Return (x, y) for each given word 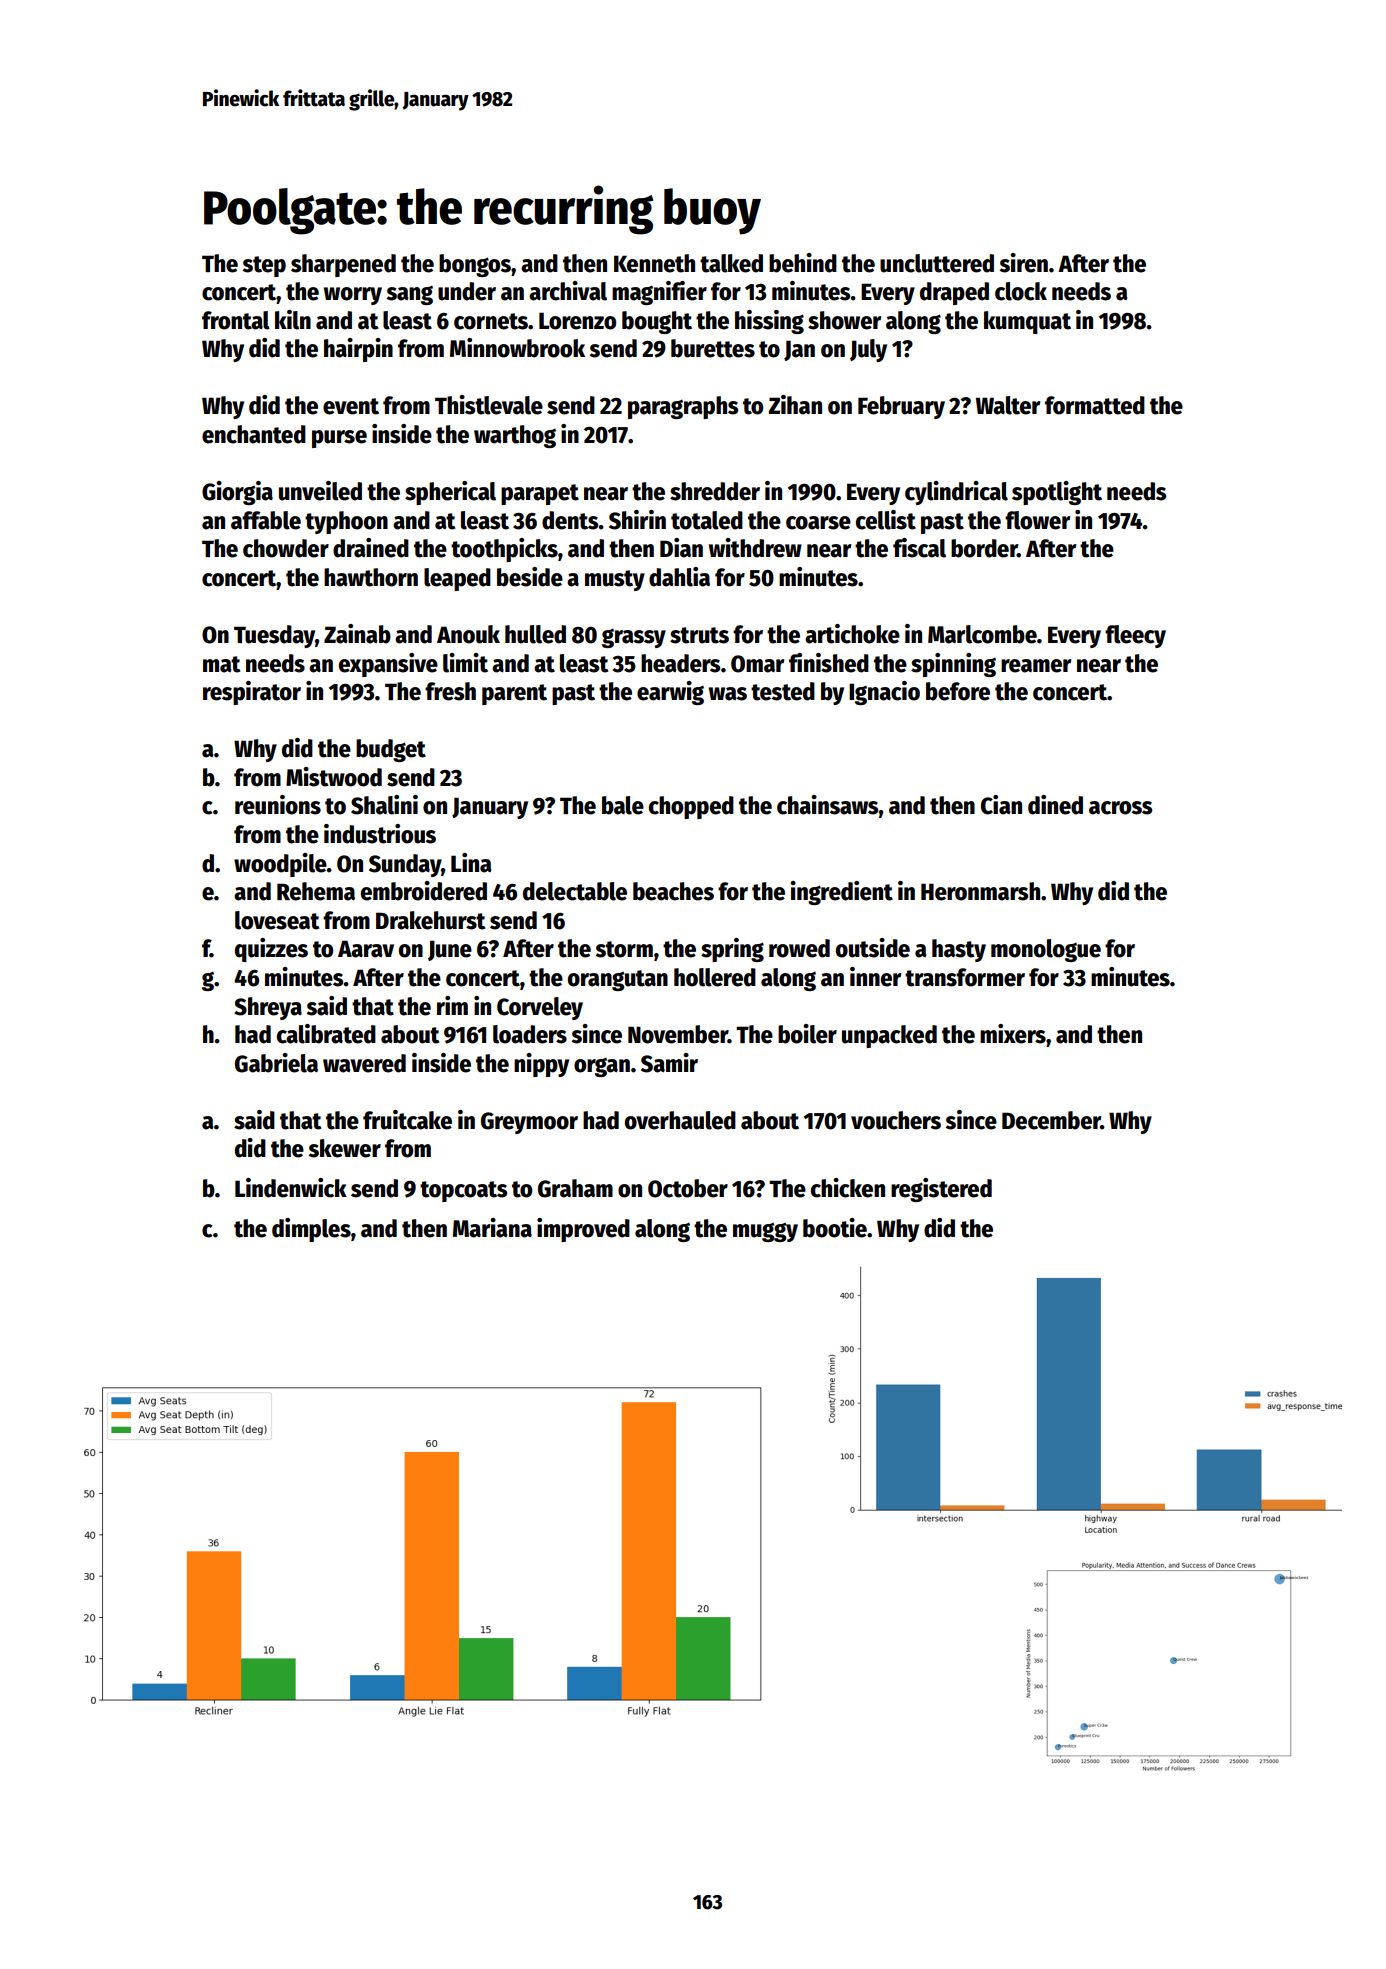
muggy (765, 1232)
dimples (311, 1230)
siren (1023, 263)
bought (657, 322)
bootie (835, 1228)
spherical (450, 493)
